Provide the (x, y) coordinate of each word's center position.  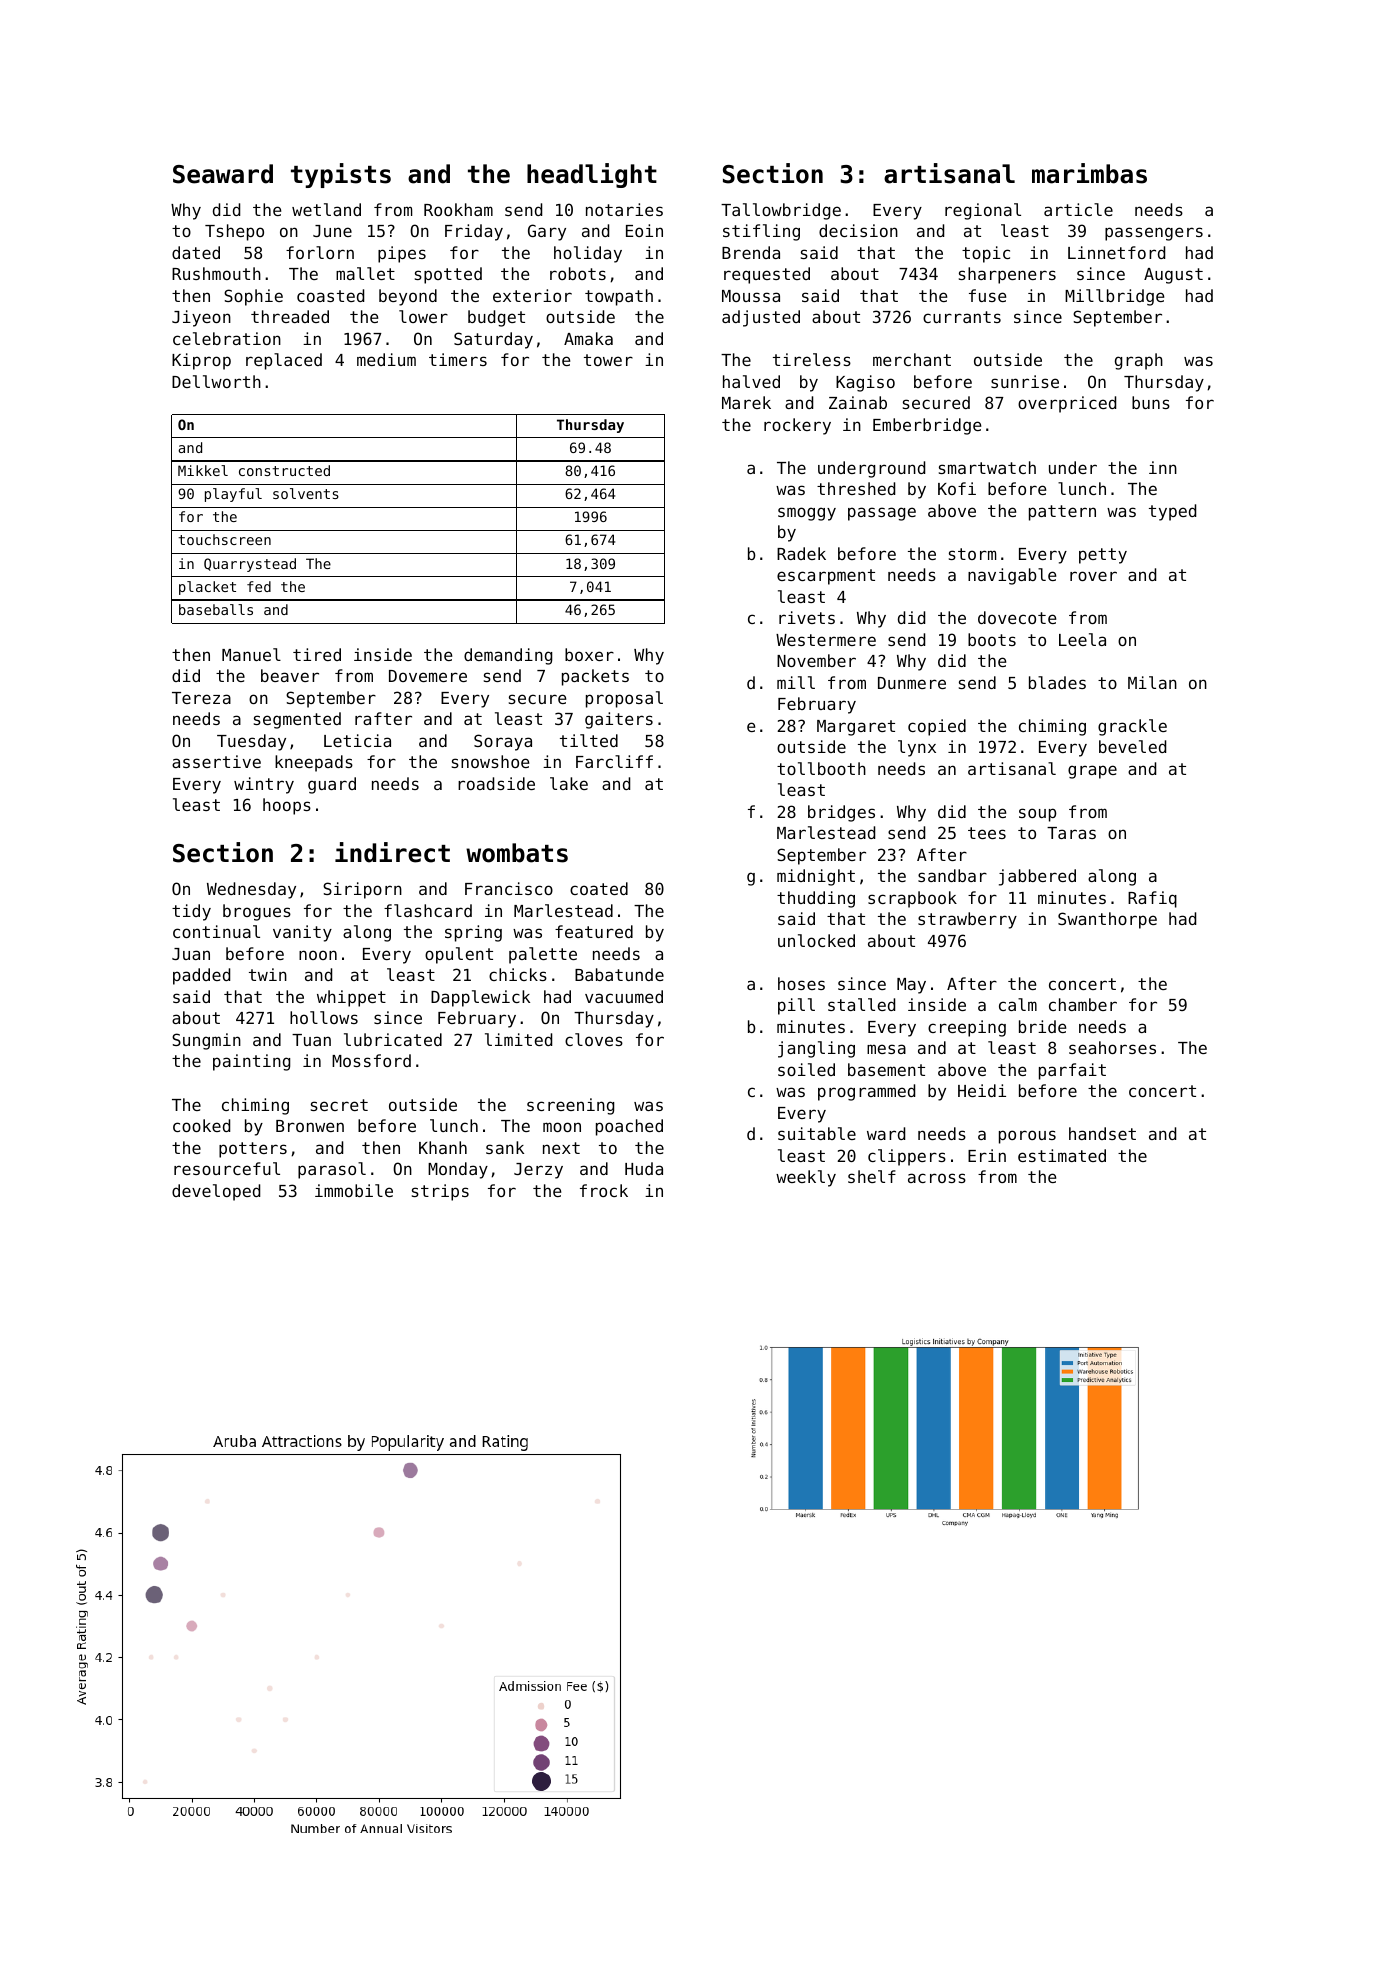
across (937, 1178)
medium (386, 359)
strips (440, 1192)
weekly (806, 1178)
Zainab (858, 402)
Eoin (644, 230)
